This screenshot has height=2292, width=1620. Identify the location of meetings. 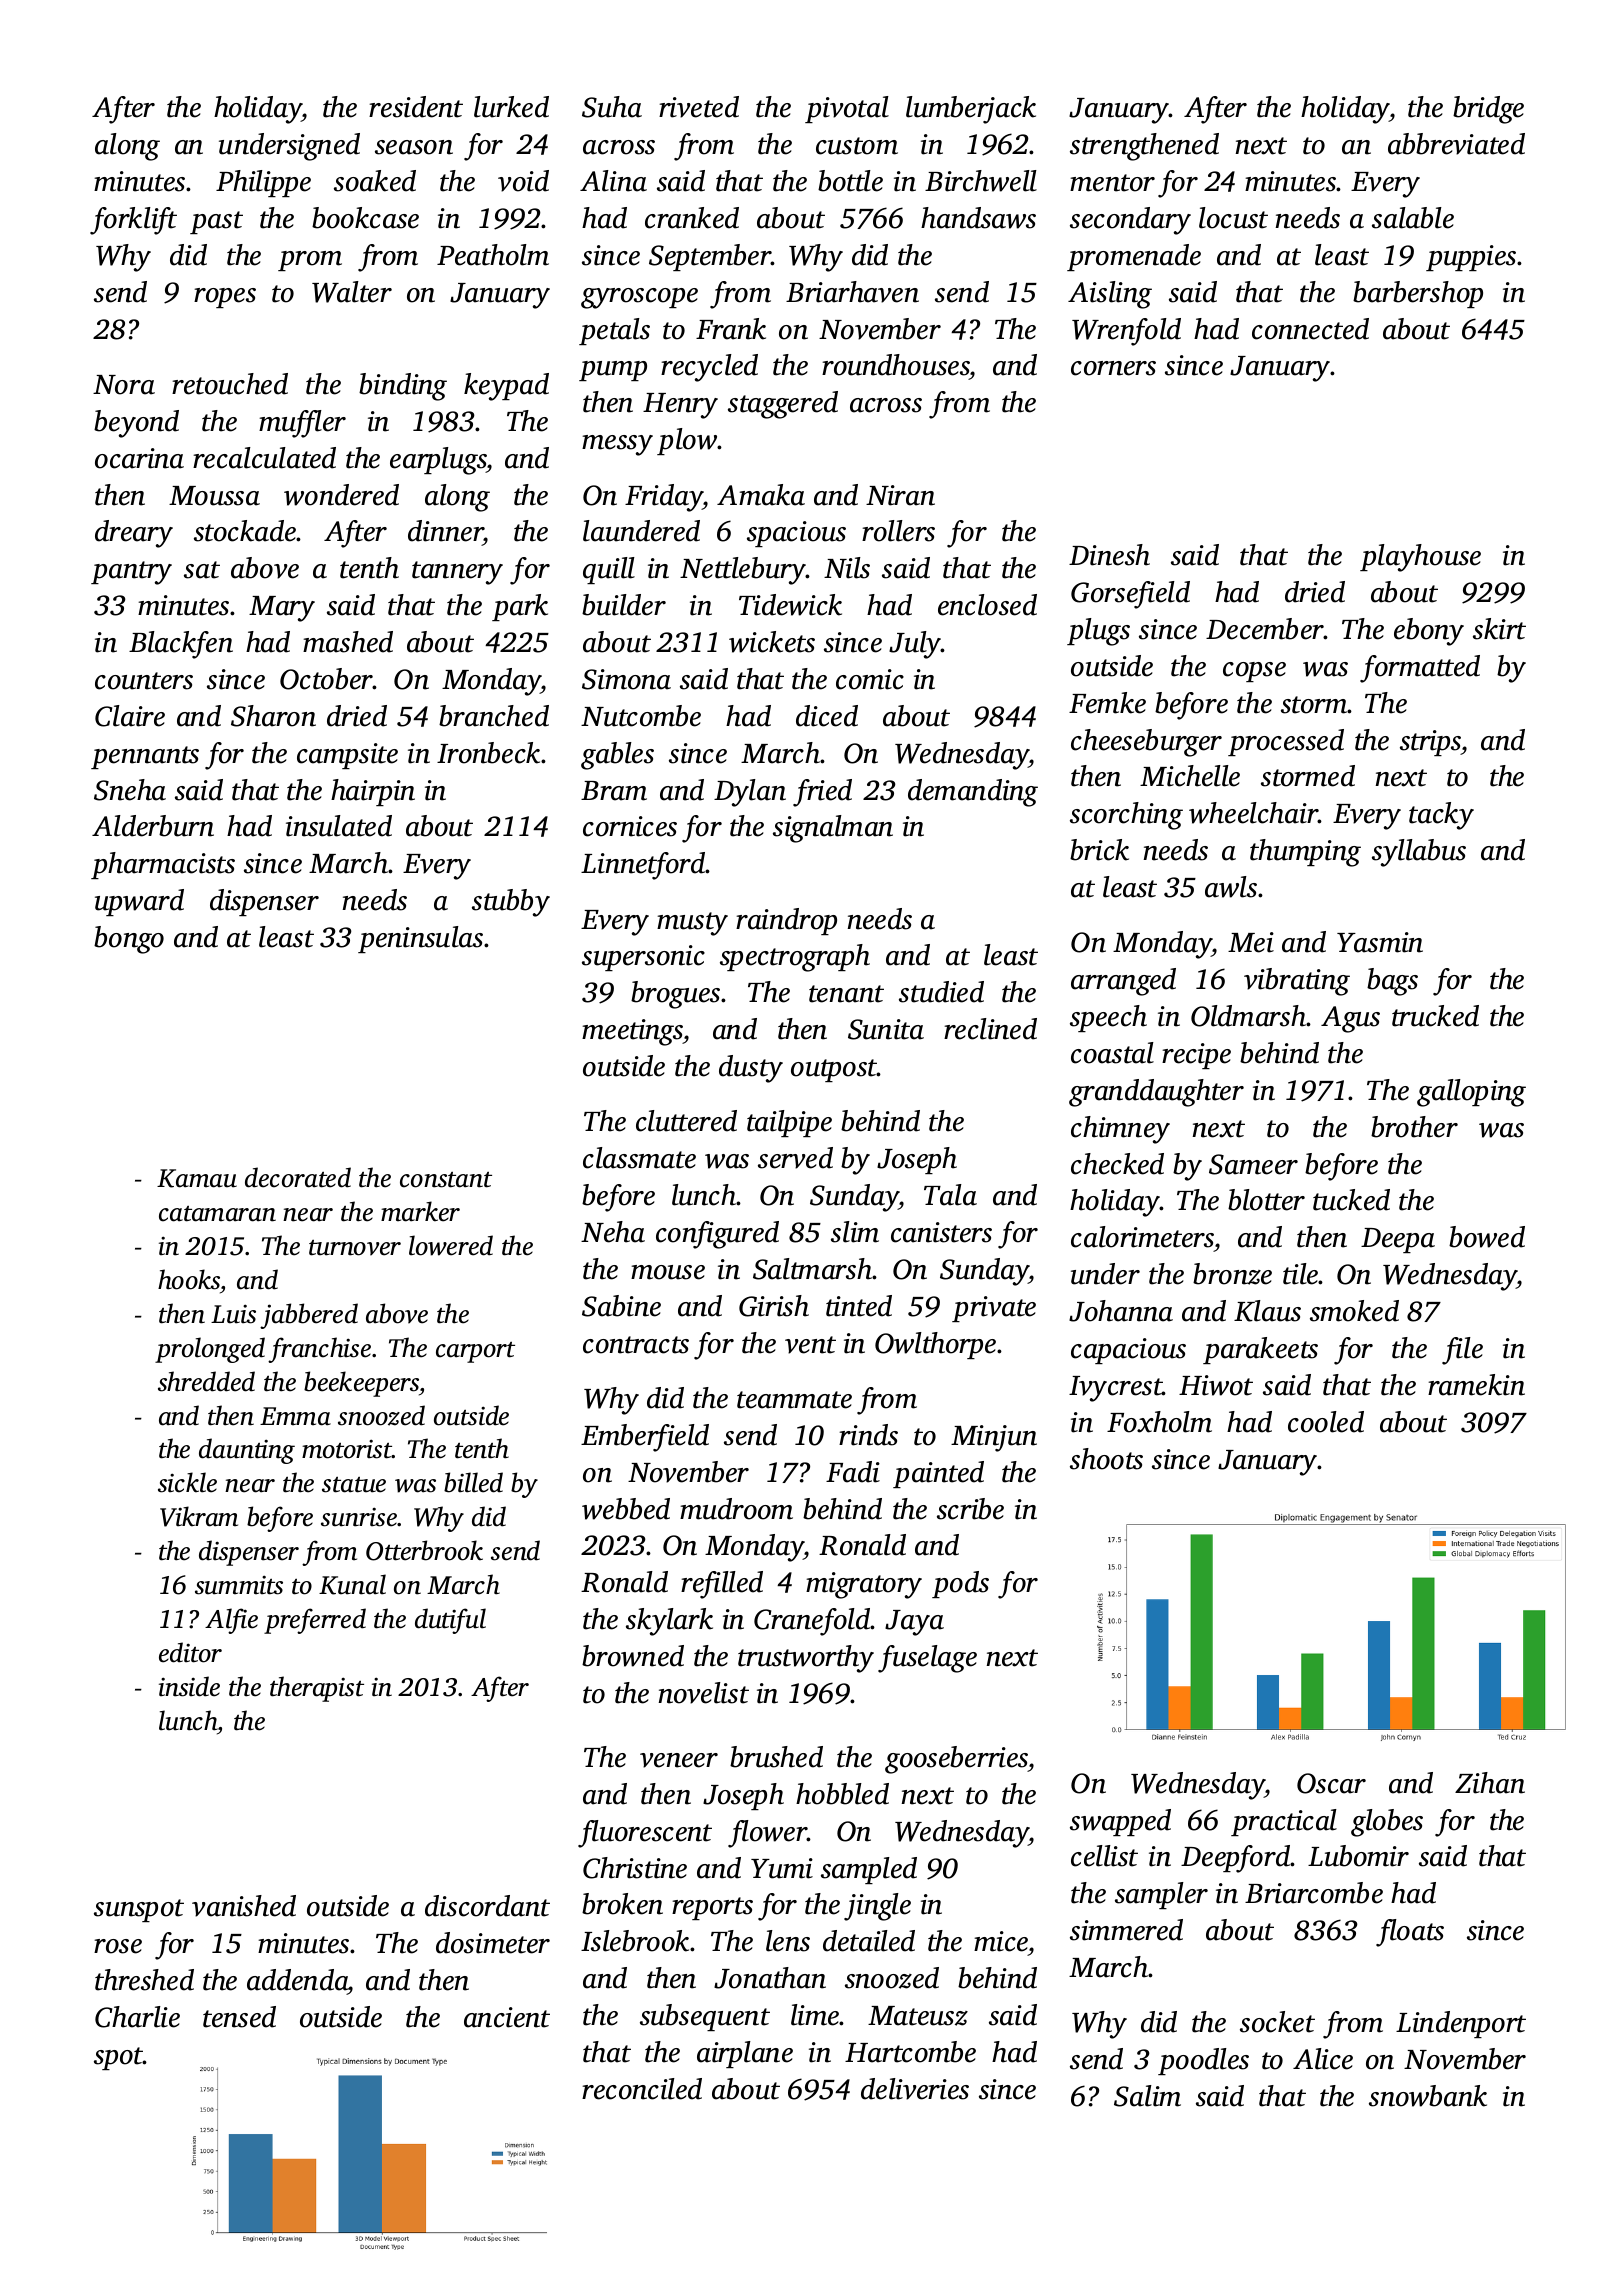
(632, 1032).
